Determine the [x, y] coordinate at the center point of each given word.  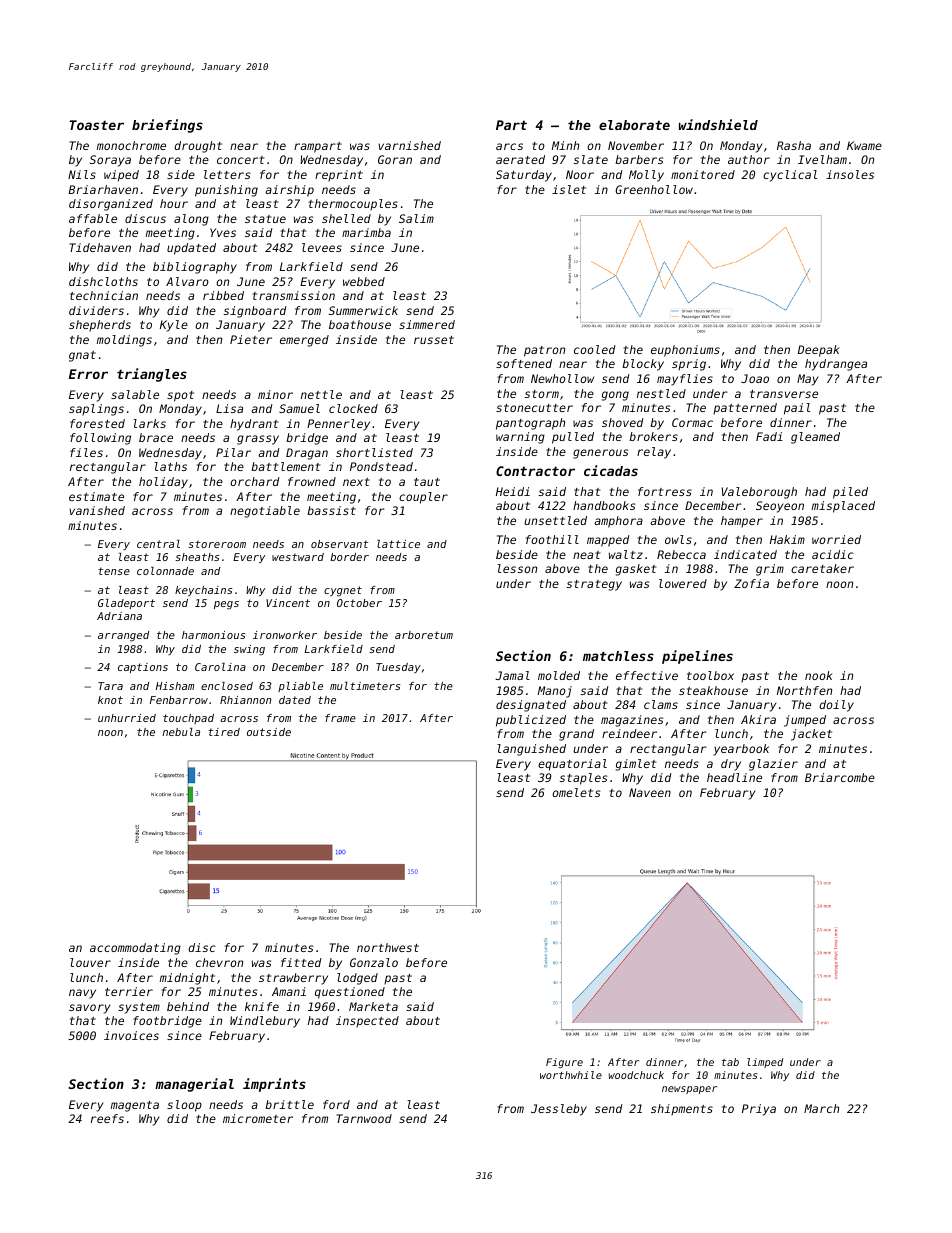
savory [89, 1009]
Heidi [513, 491]
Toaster [97, 125]
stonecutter [534, 408]
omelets [576, 792]
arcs [509, 146]
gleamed [815, 438]
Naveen [650, 792]
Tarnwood [364, 1118]
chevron [219, 962]
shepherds [100, 326]
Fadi [769, 436]
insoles [850, 174]
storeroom [217, 544]
